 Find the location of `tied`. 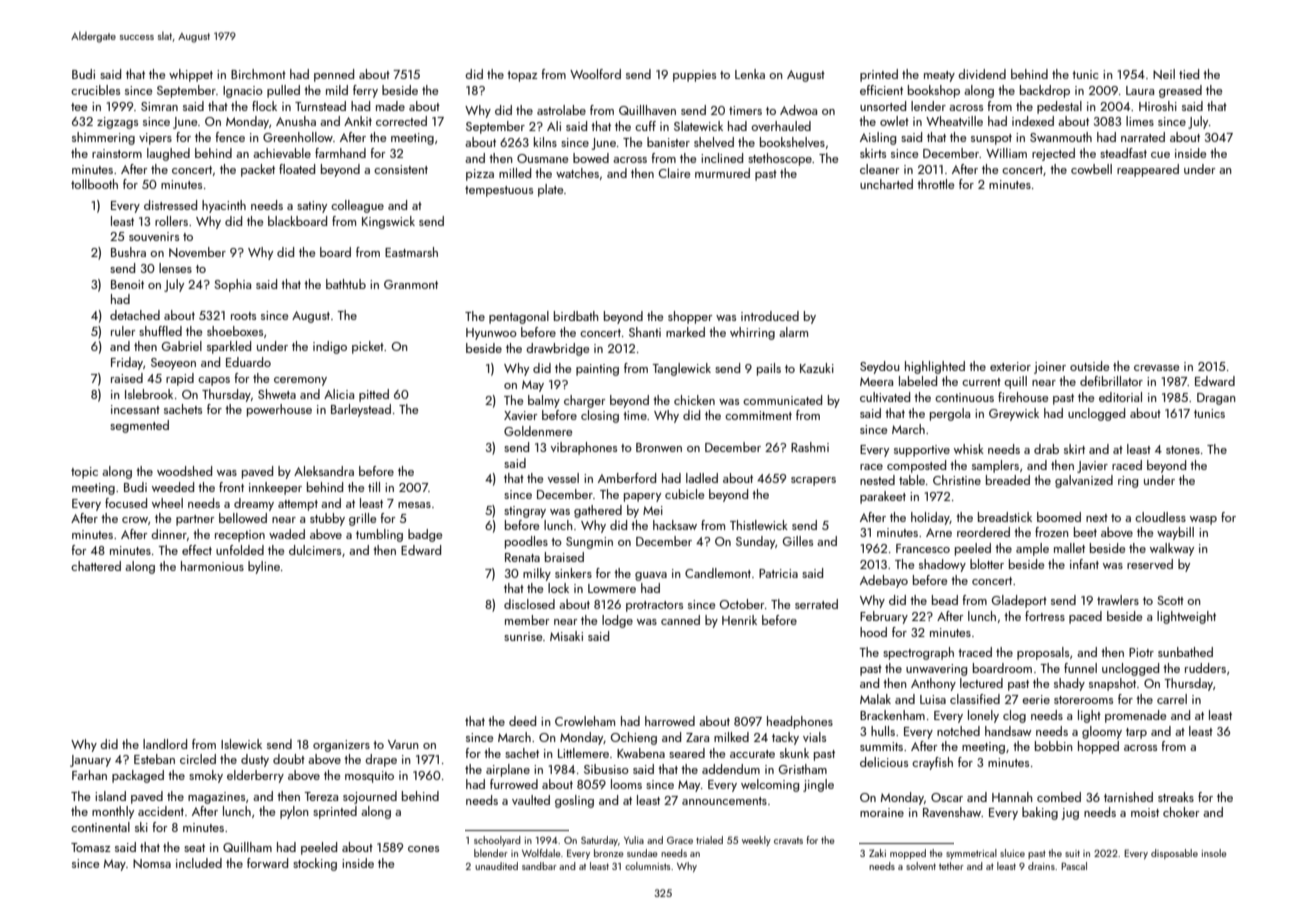

tied is located at coordinates (1189, 74).
